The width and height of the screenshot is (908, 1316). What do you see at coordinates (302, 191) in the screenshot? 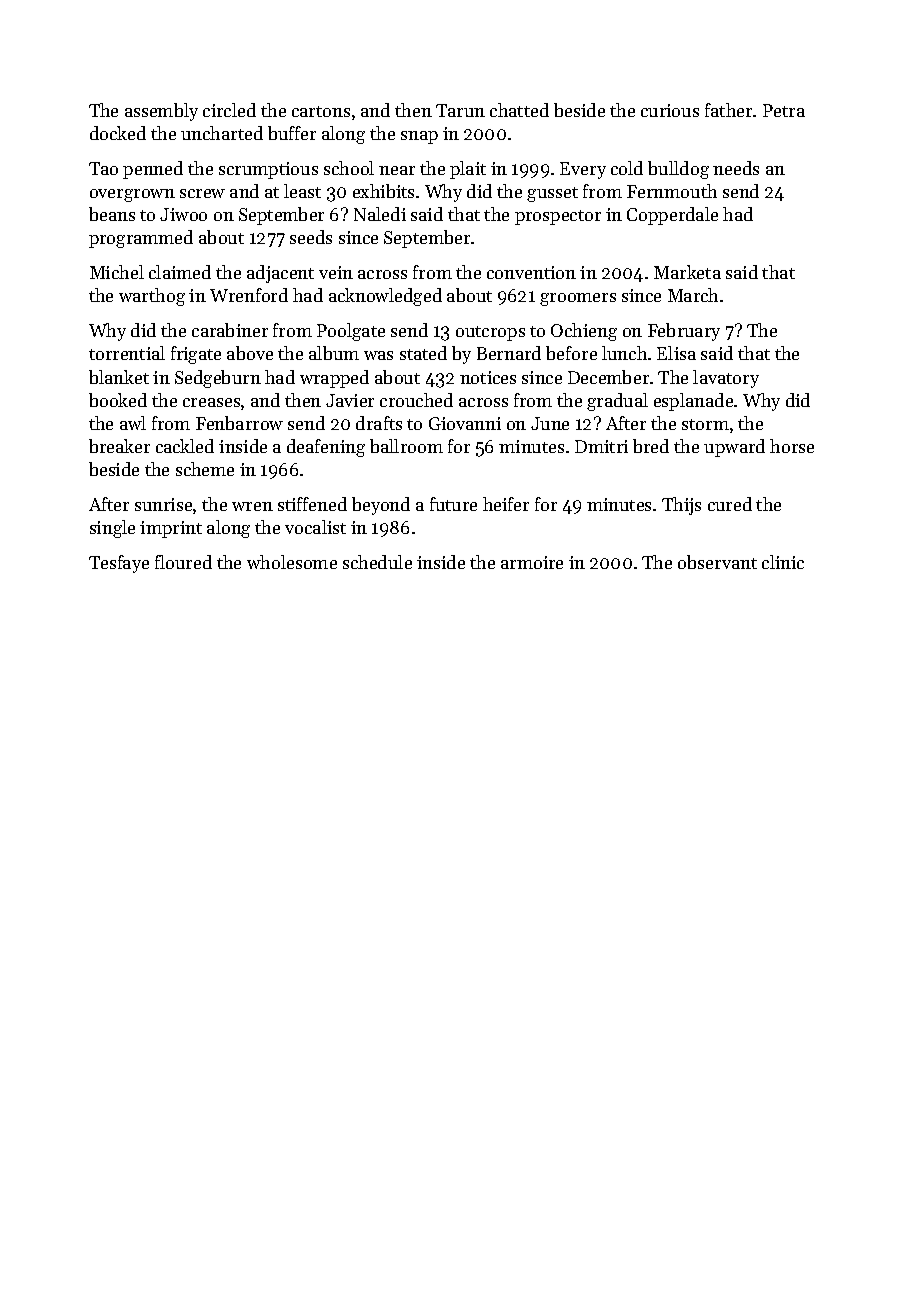
I see `least` at bounding box center [302, 191].
